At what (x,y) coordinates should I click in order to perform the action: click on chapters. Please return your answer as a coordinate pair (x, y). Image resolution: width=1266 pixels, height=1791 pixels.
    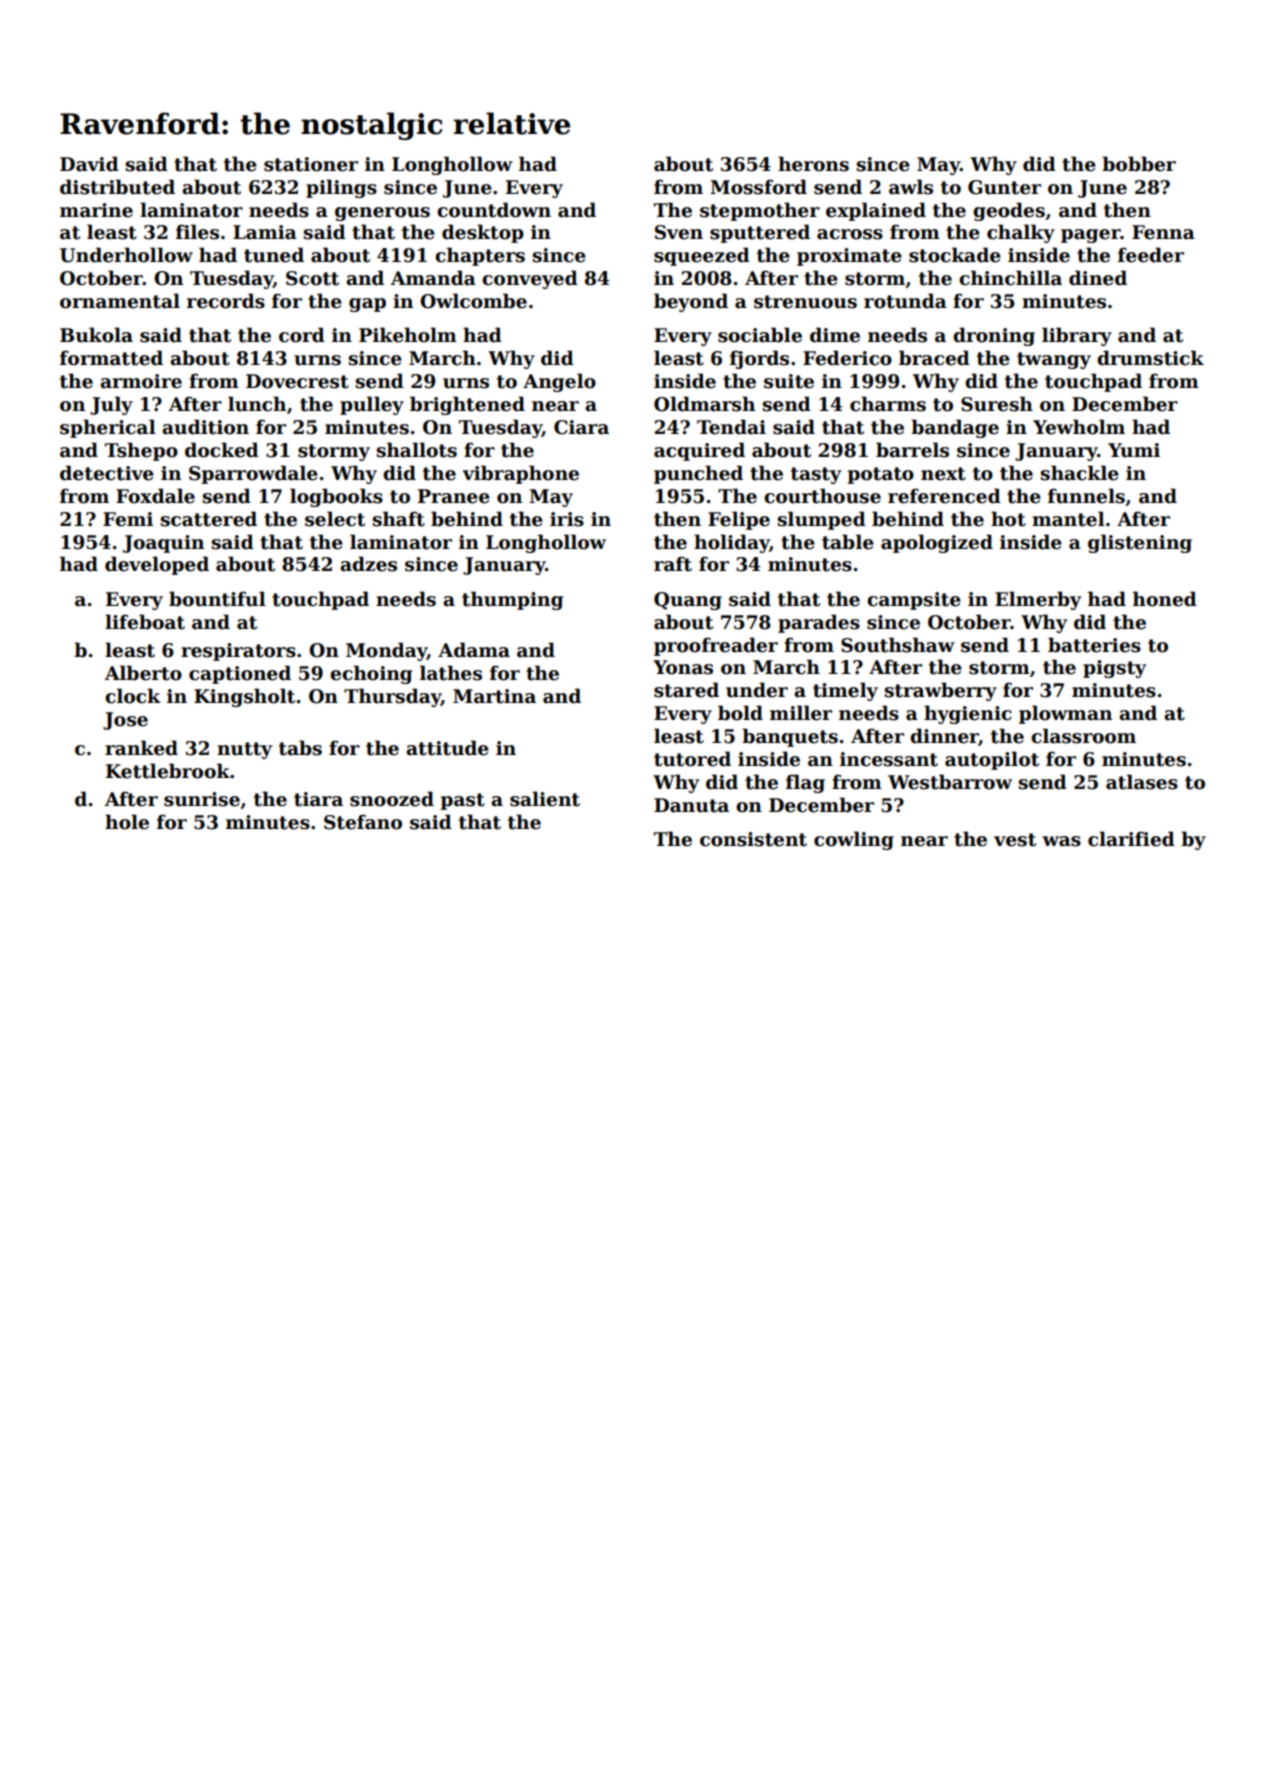
    Looking at the image, I should click on (480, 256).
